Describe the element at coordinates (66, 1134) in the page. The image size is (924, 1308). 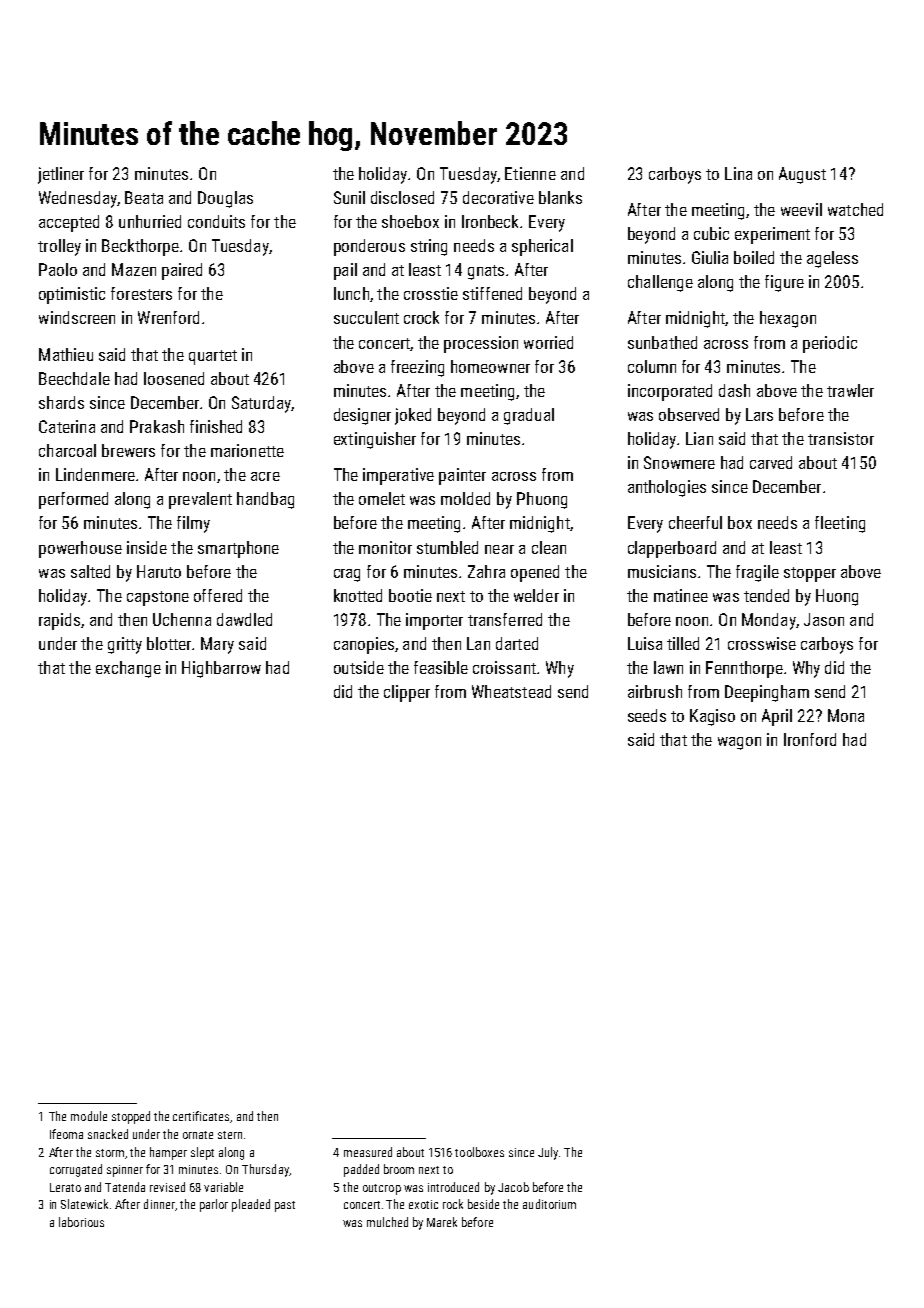
I see `Ifeoma` at that location.
